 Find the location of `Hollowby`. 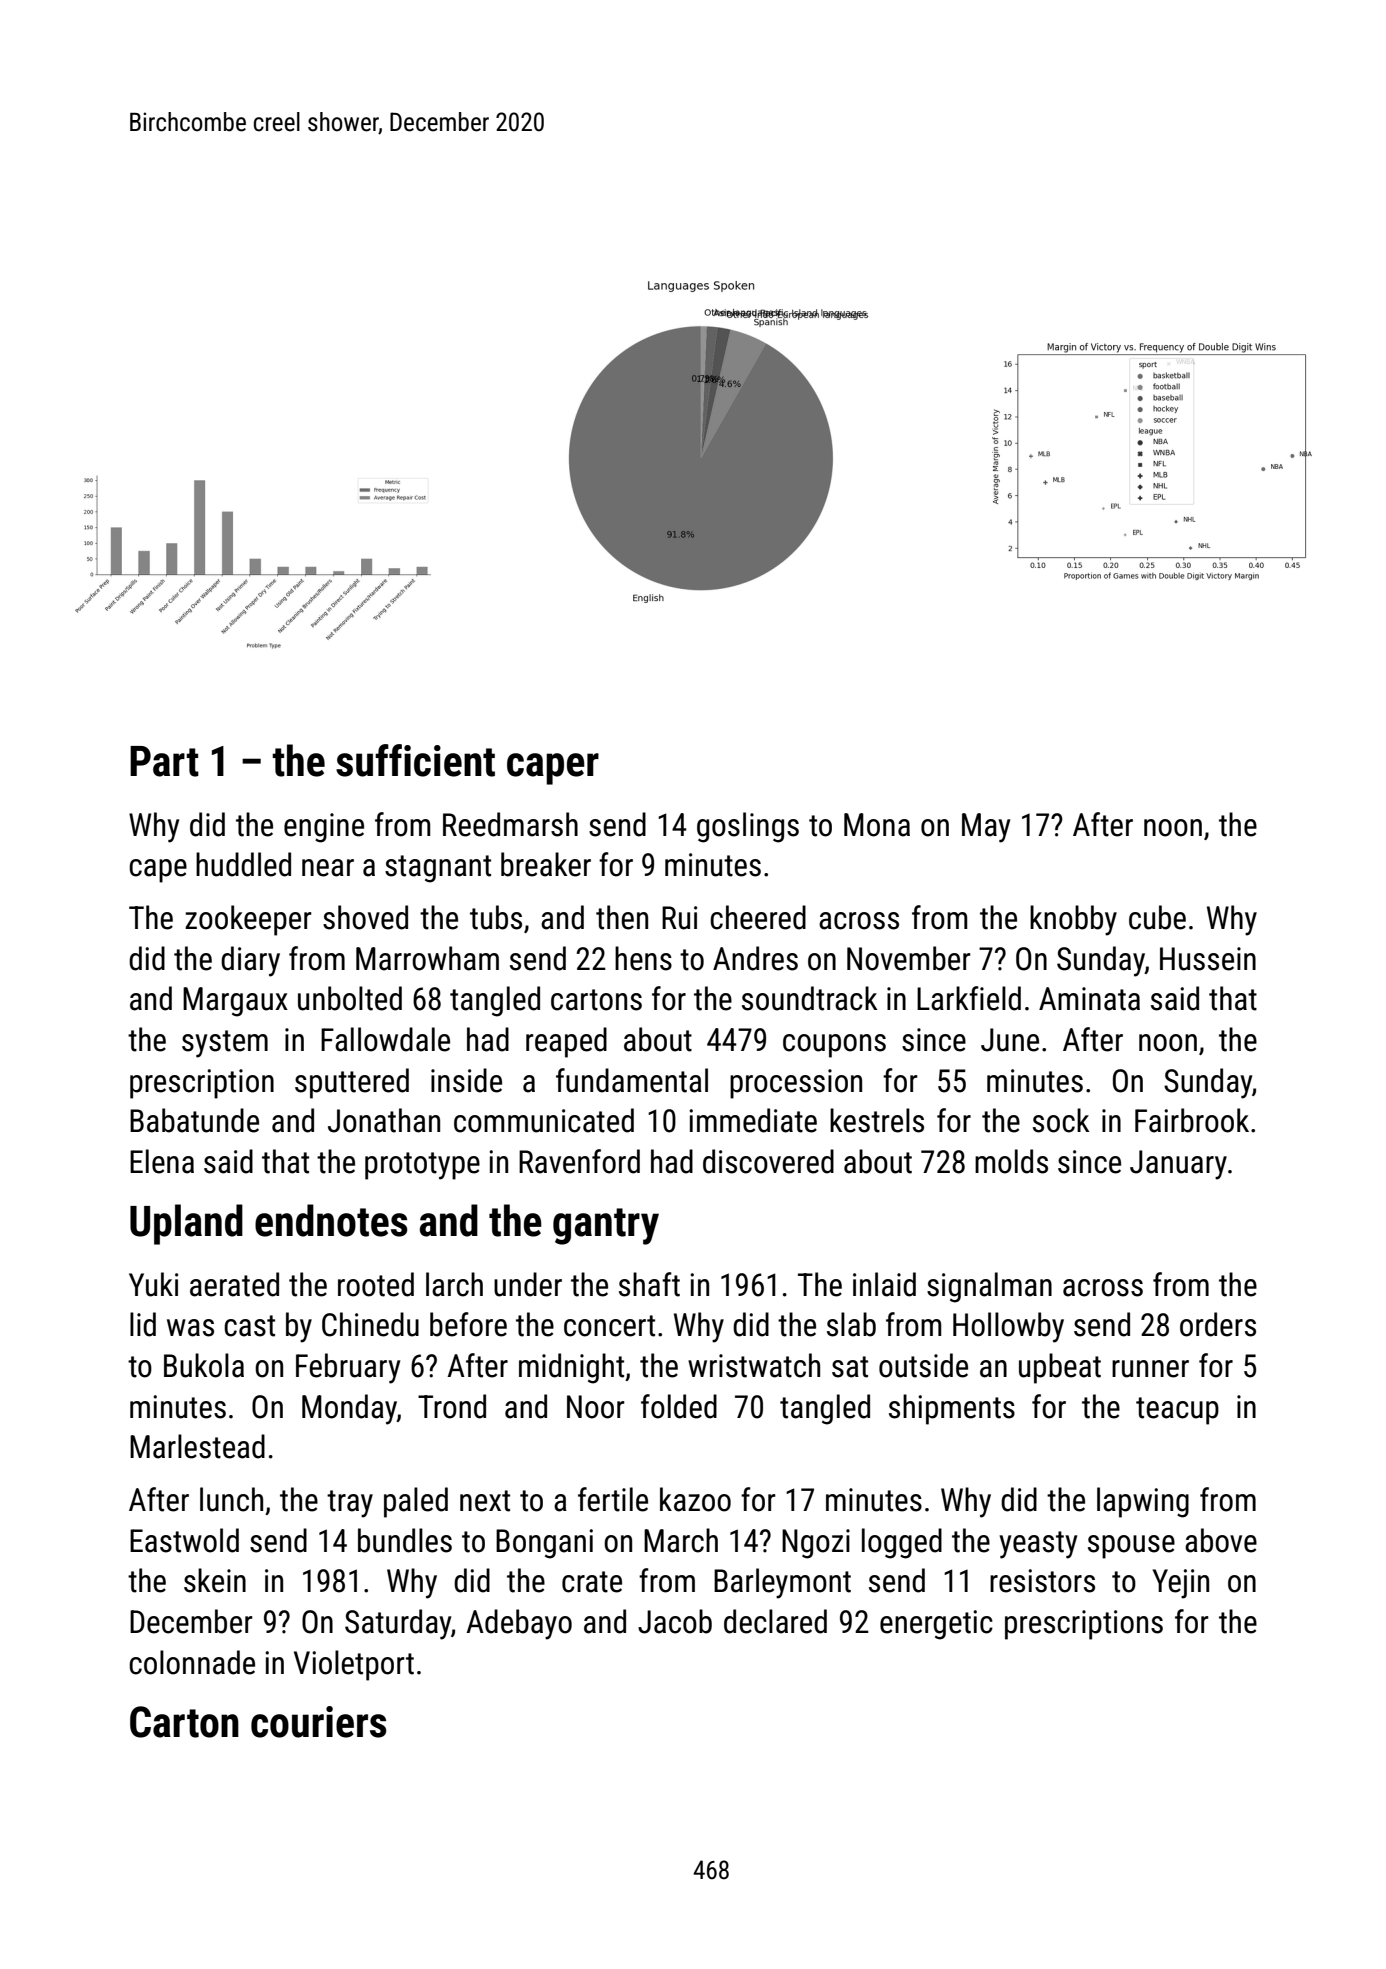

Hollowby is located at coordinates (1008, 1327).
